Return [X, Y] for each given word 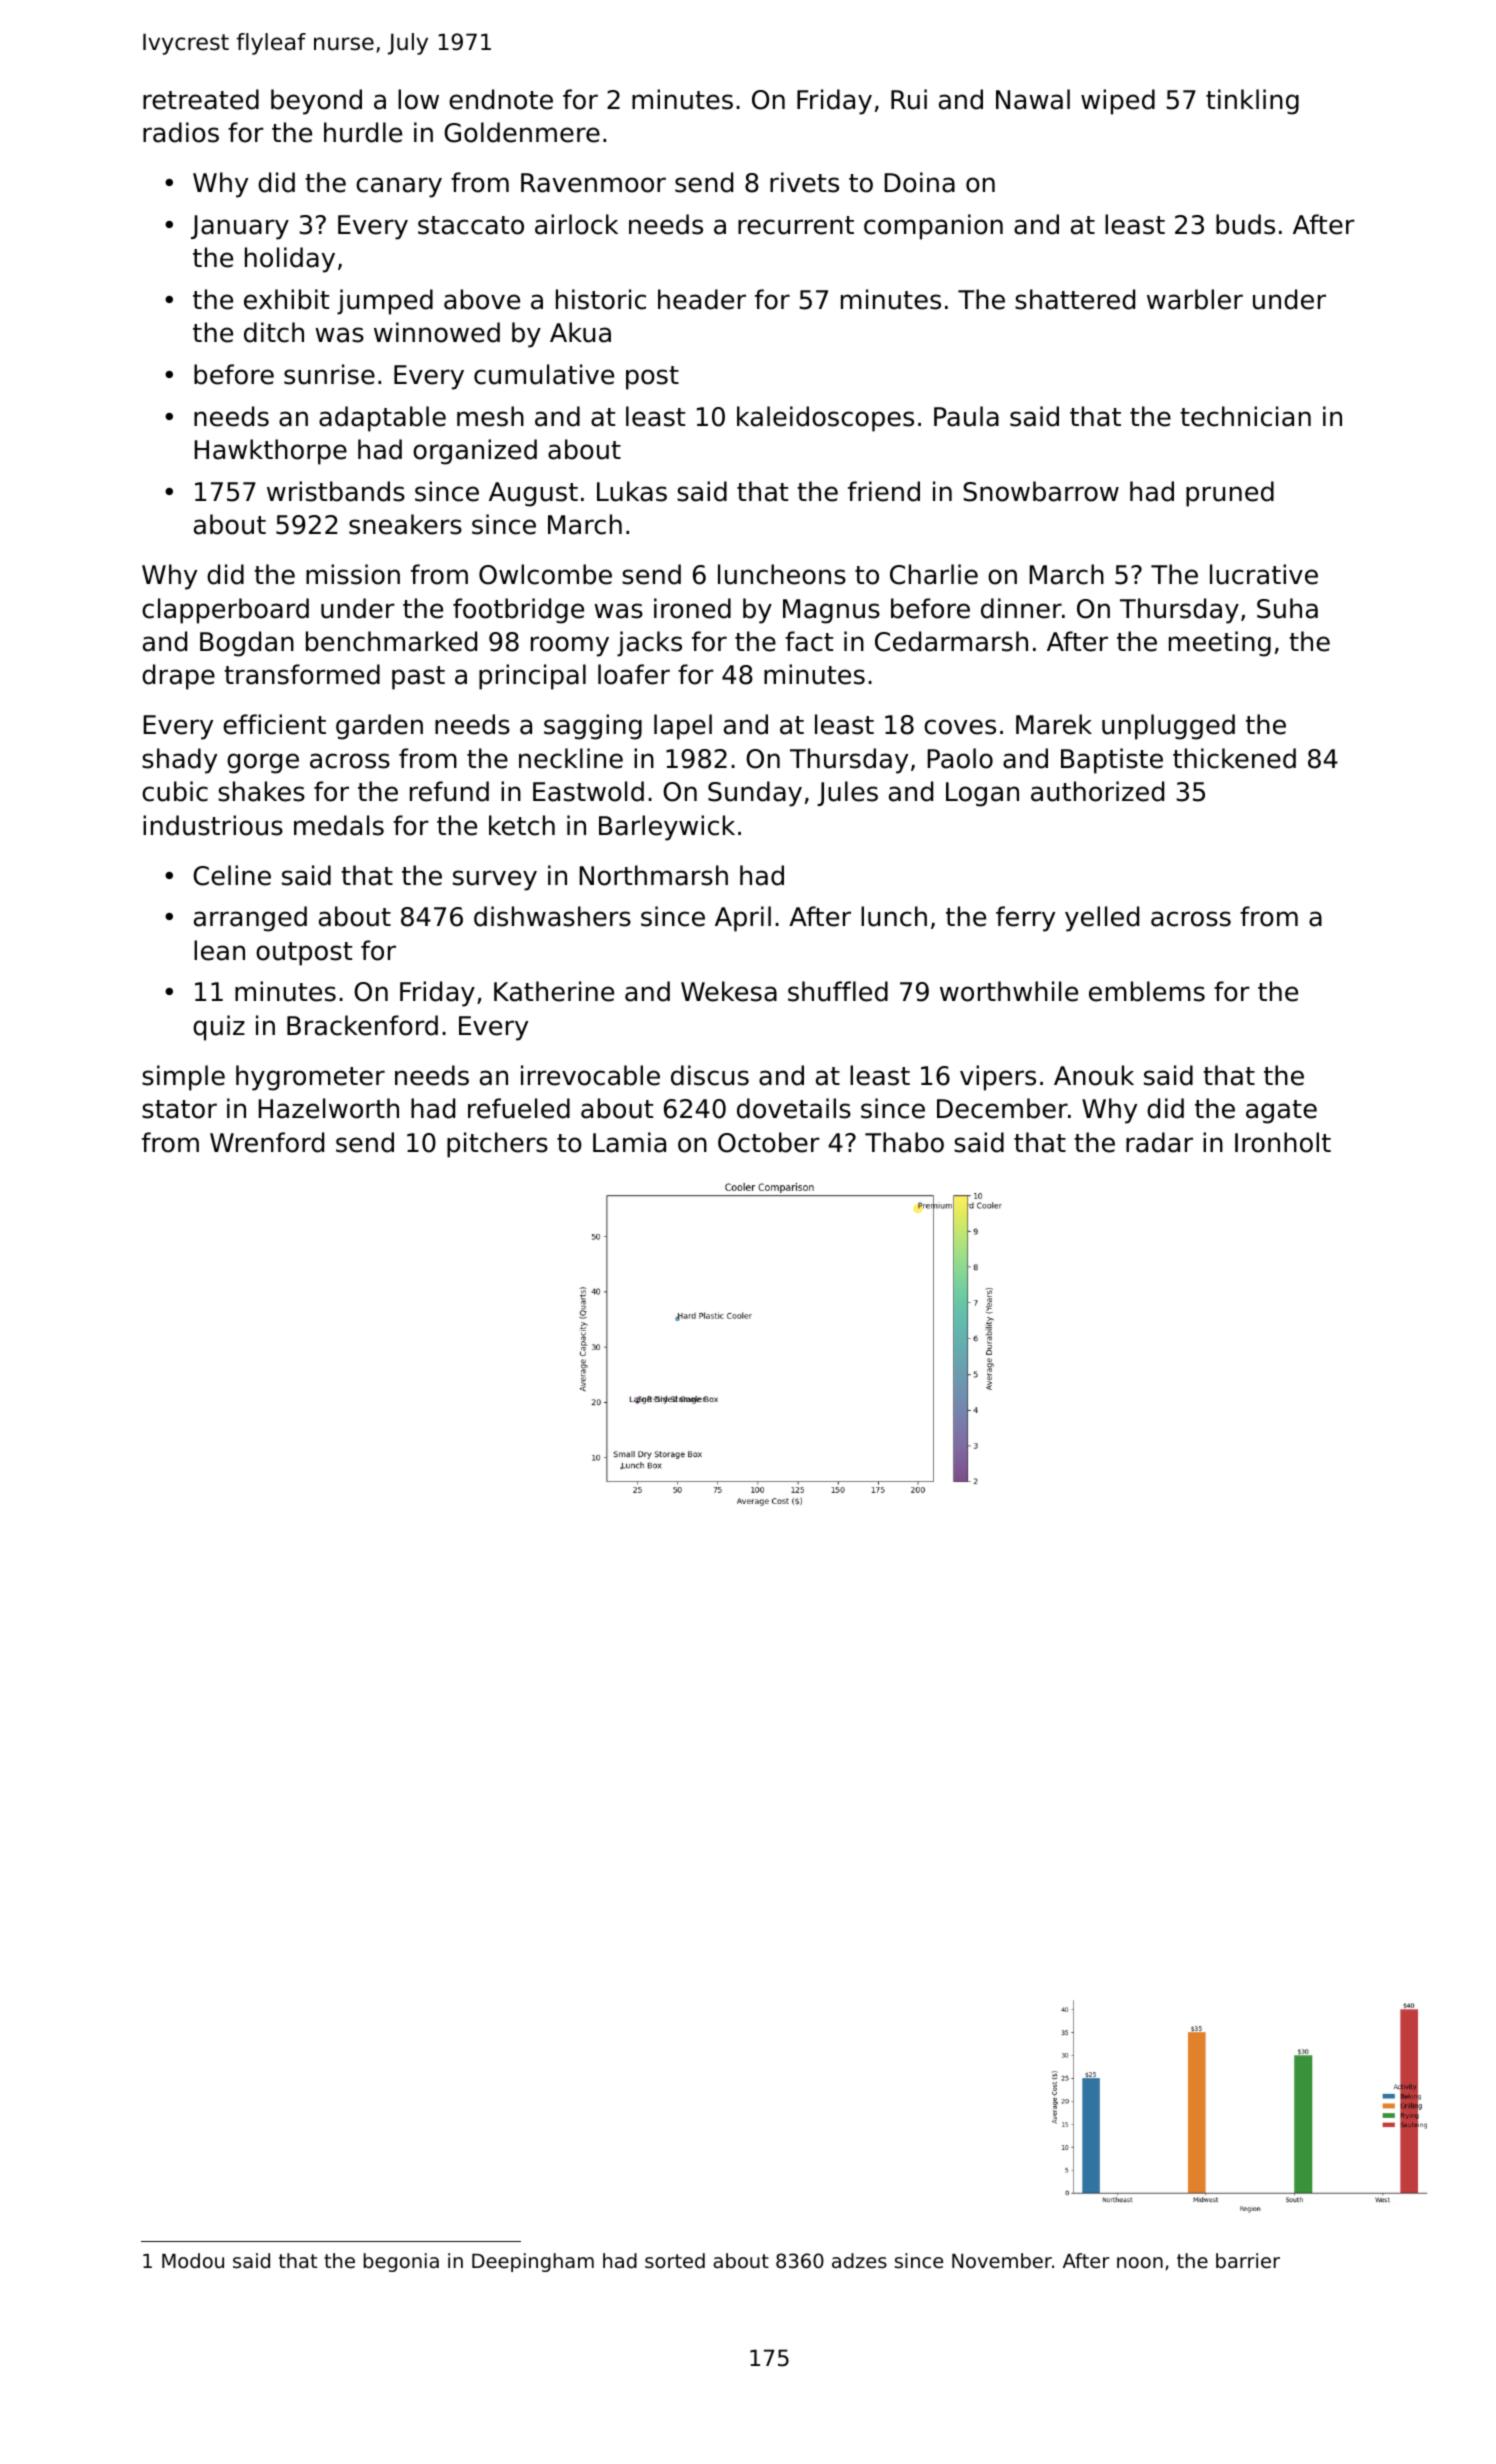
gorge [263, 763]
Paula [966, 416]
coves [960, 727]
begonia [401, 2262]
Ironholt [1283, 1142]
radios [181, 132]
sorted [675, 2261]
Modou [193, 2261]
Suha [1287, 608]
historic [601, 299]
